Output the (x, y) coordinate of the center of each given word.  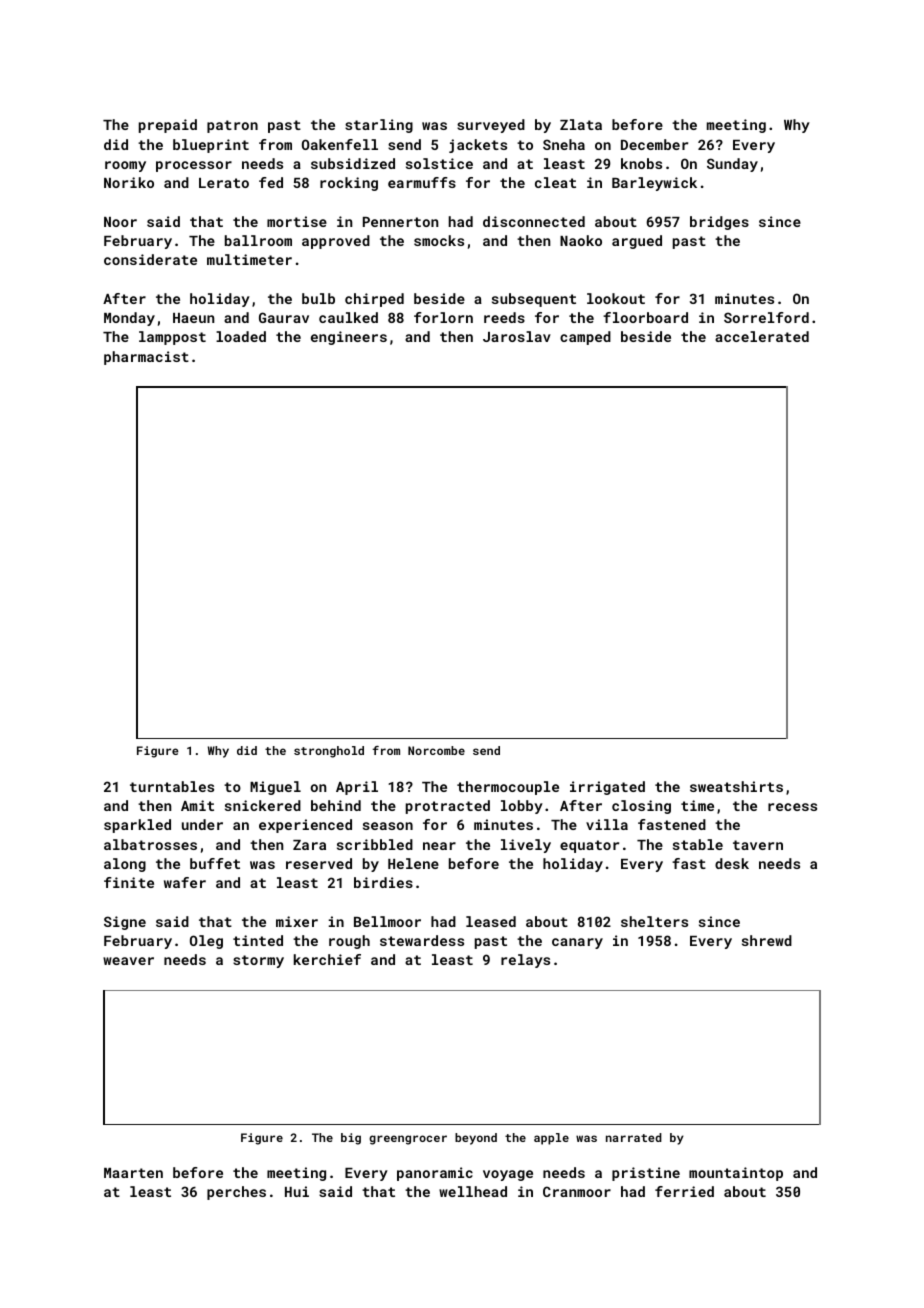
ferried (684, 1191)
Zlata (581, 124)
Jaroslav (517, 336)
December (654, 144)
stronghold (329, 752)
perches (236, 1193)
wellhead (473, 1191)
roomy (125, 166)
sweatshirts (736, 786)
